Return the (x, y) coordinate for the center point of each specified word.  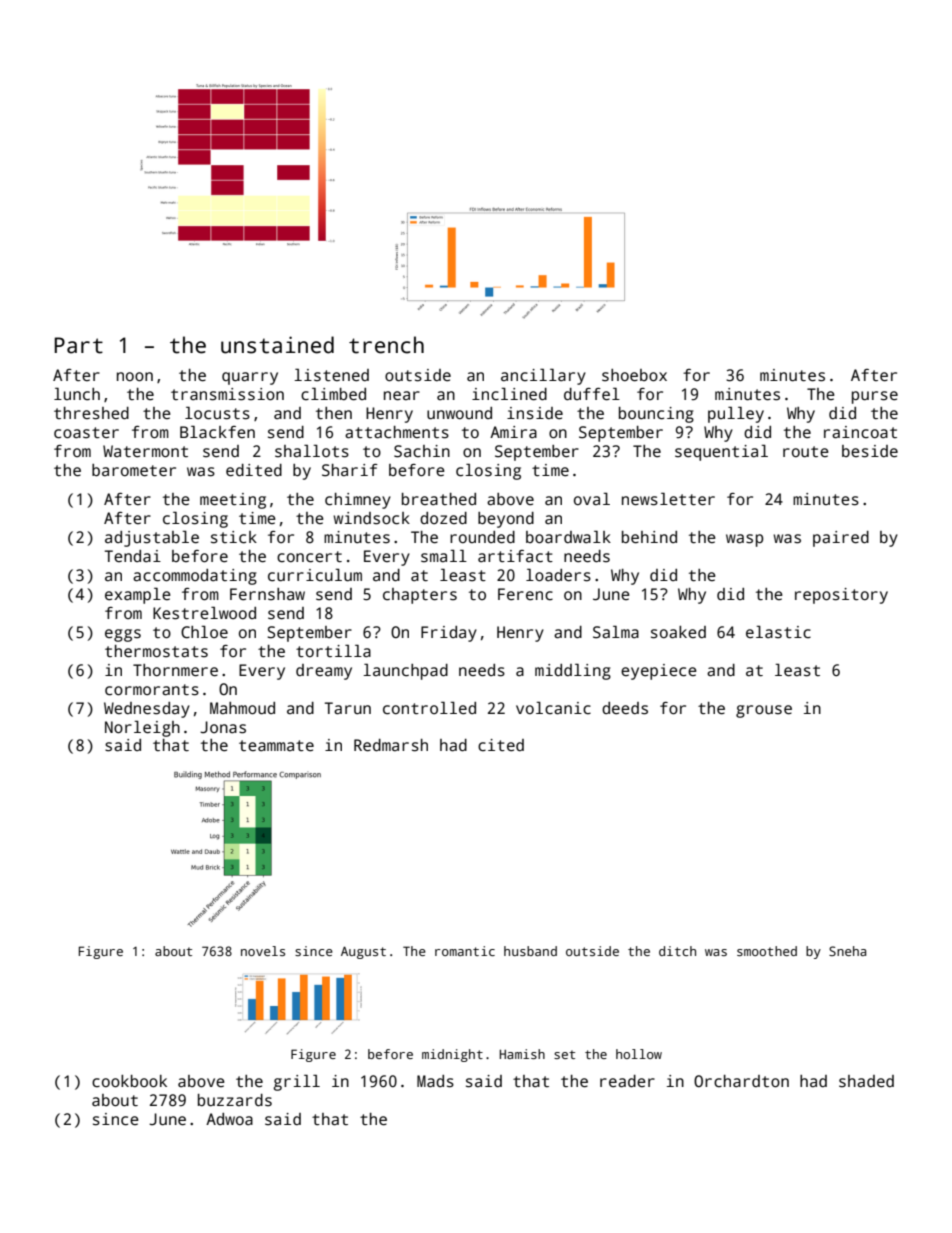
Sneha (847, 951)
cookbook (129, 1081)
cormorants (152, 690)
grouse (764, 711)
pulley (736, 414)
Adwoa (229, 1119)
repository (841, 596)
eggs (123, 635)
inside (535, 413)
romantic (465, 951)
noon (135, 376)
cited (501, 745)
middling (573, 671)
